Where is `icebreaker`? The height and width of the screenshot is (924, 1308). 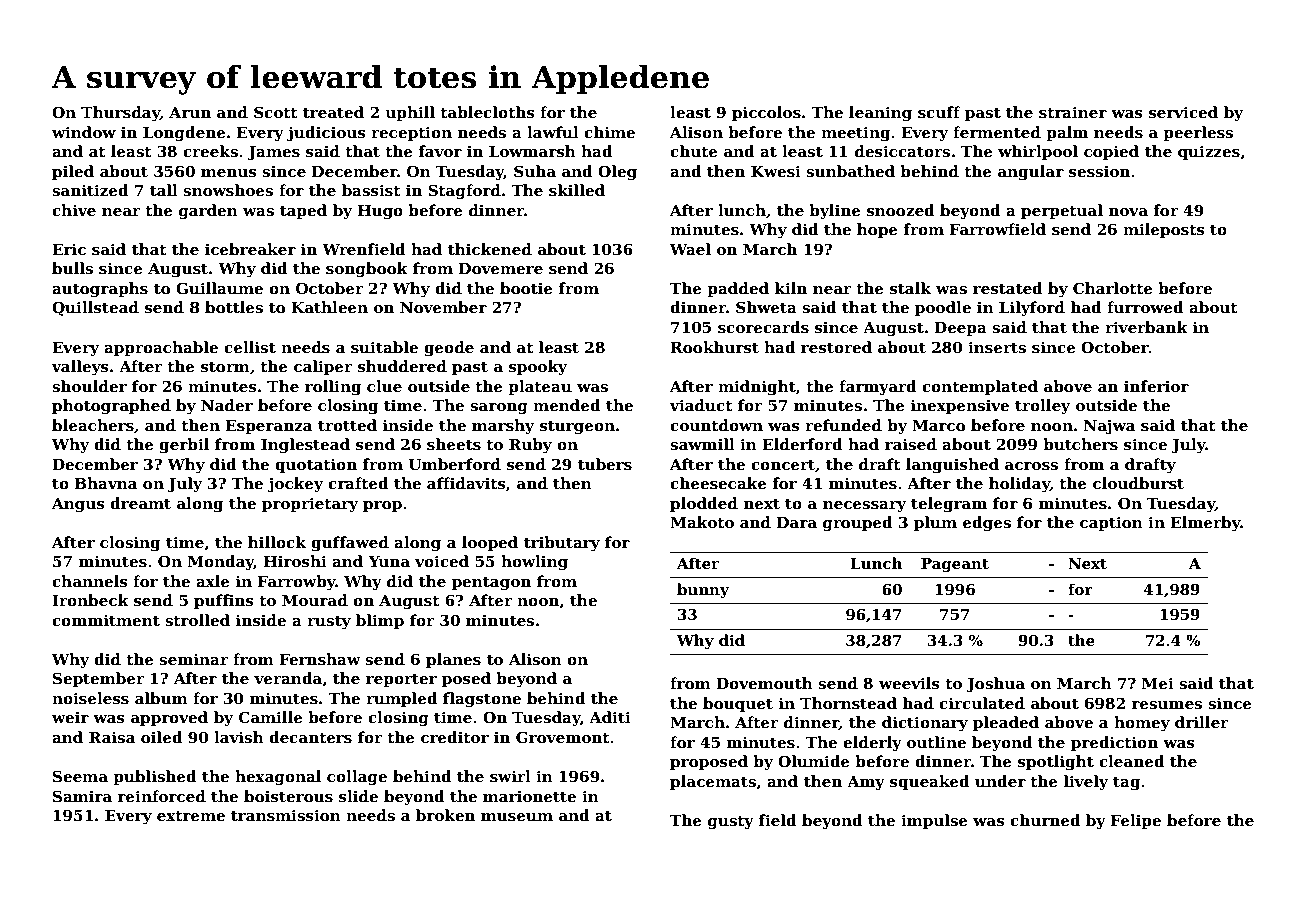
icebreaker is located at coordinates (250, 249).
